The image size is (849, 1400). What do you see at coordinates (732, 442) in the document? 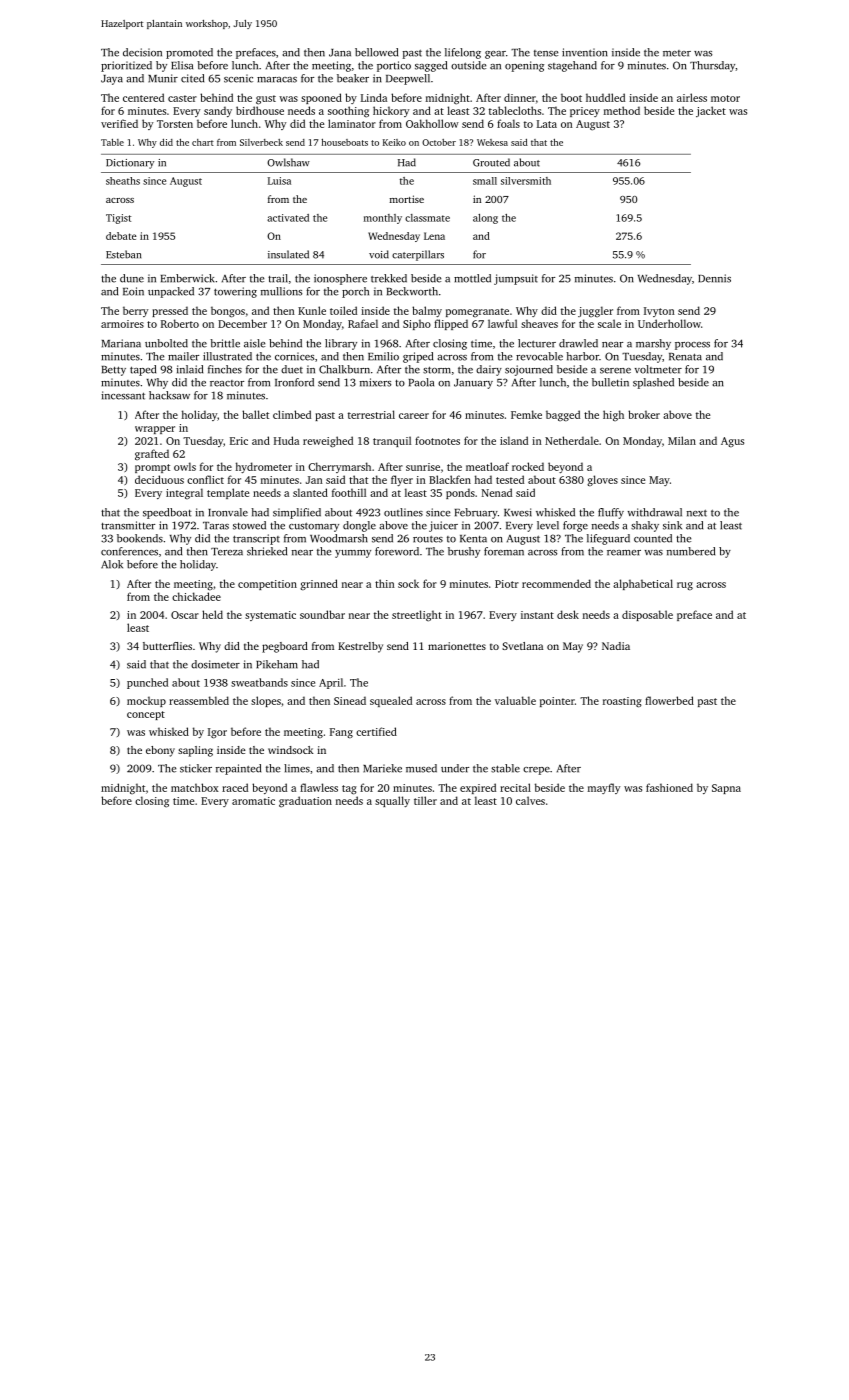
I see `Agus` at bounding box center [732, 442].
